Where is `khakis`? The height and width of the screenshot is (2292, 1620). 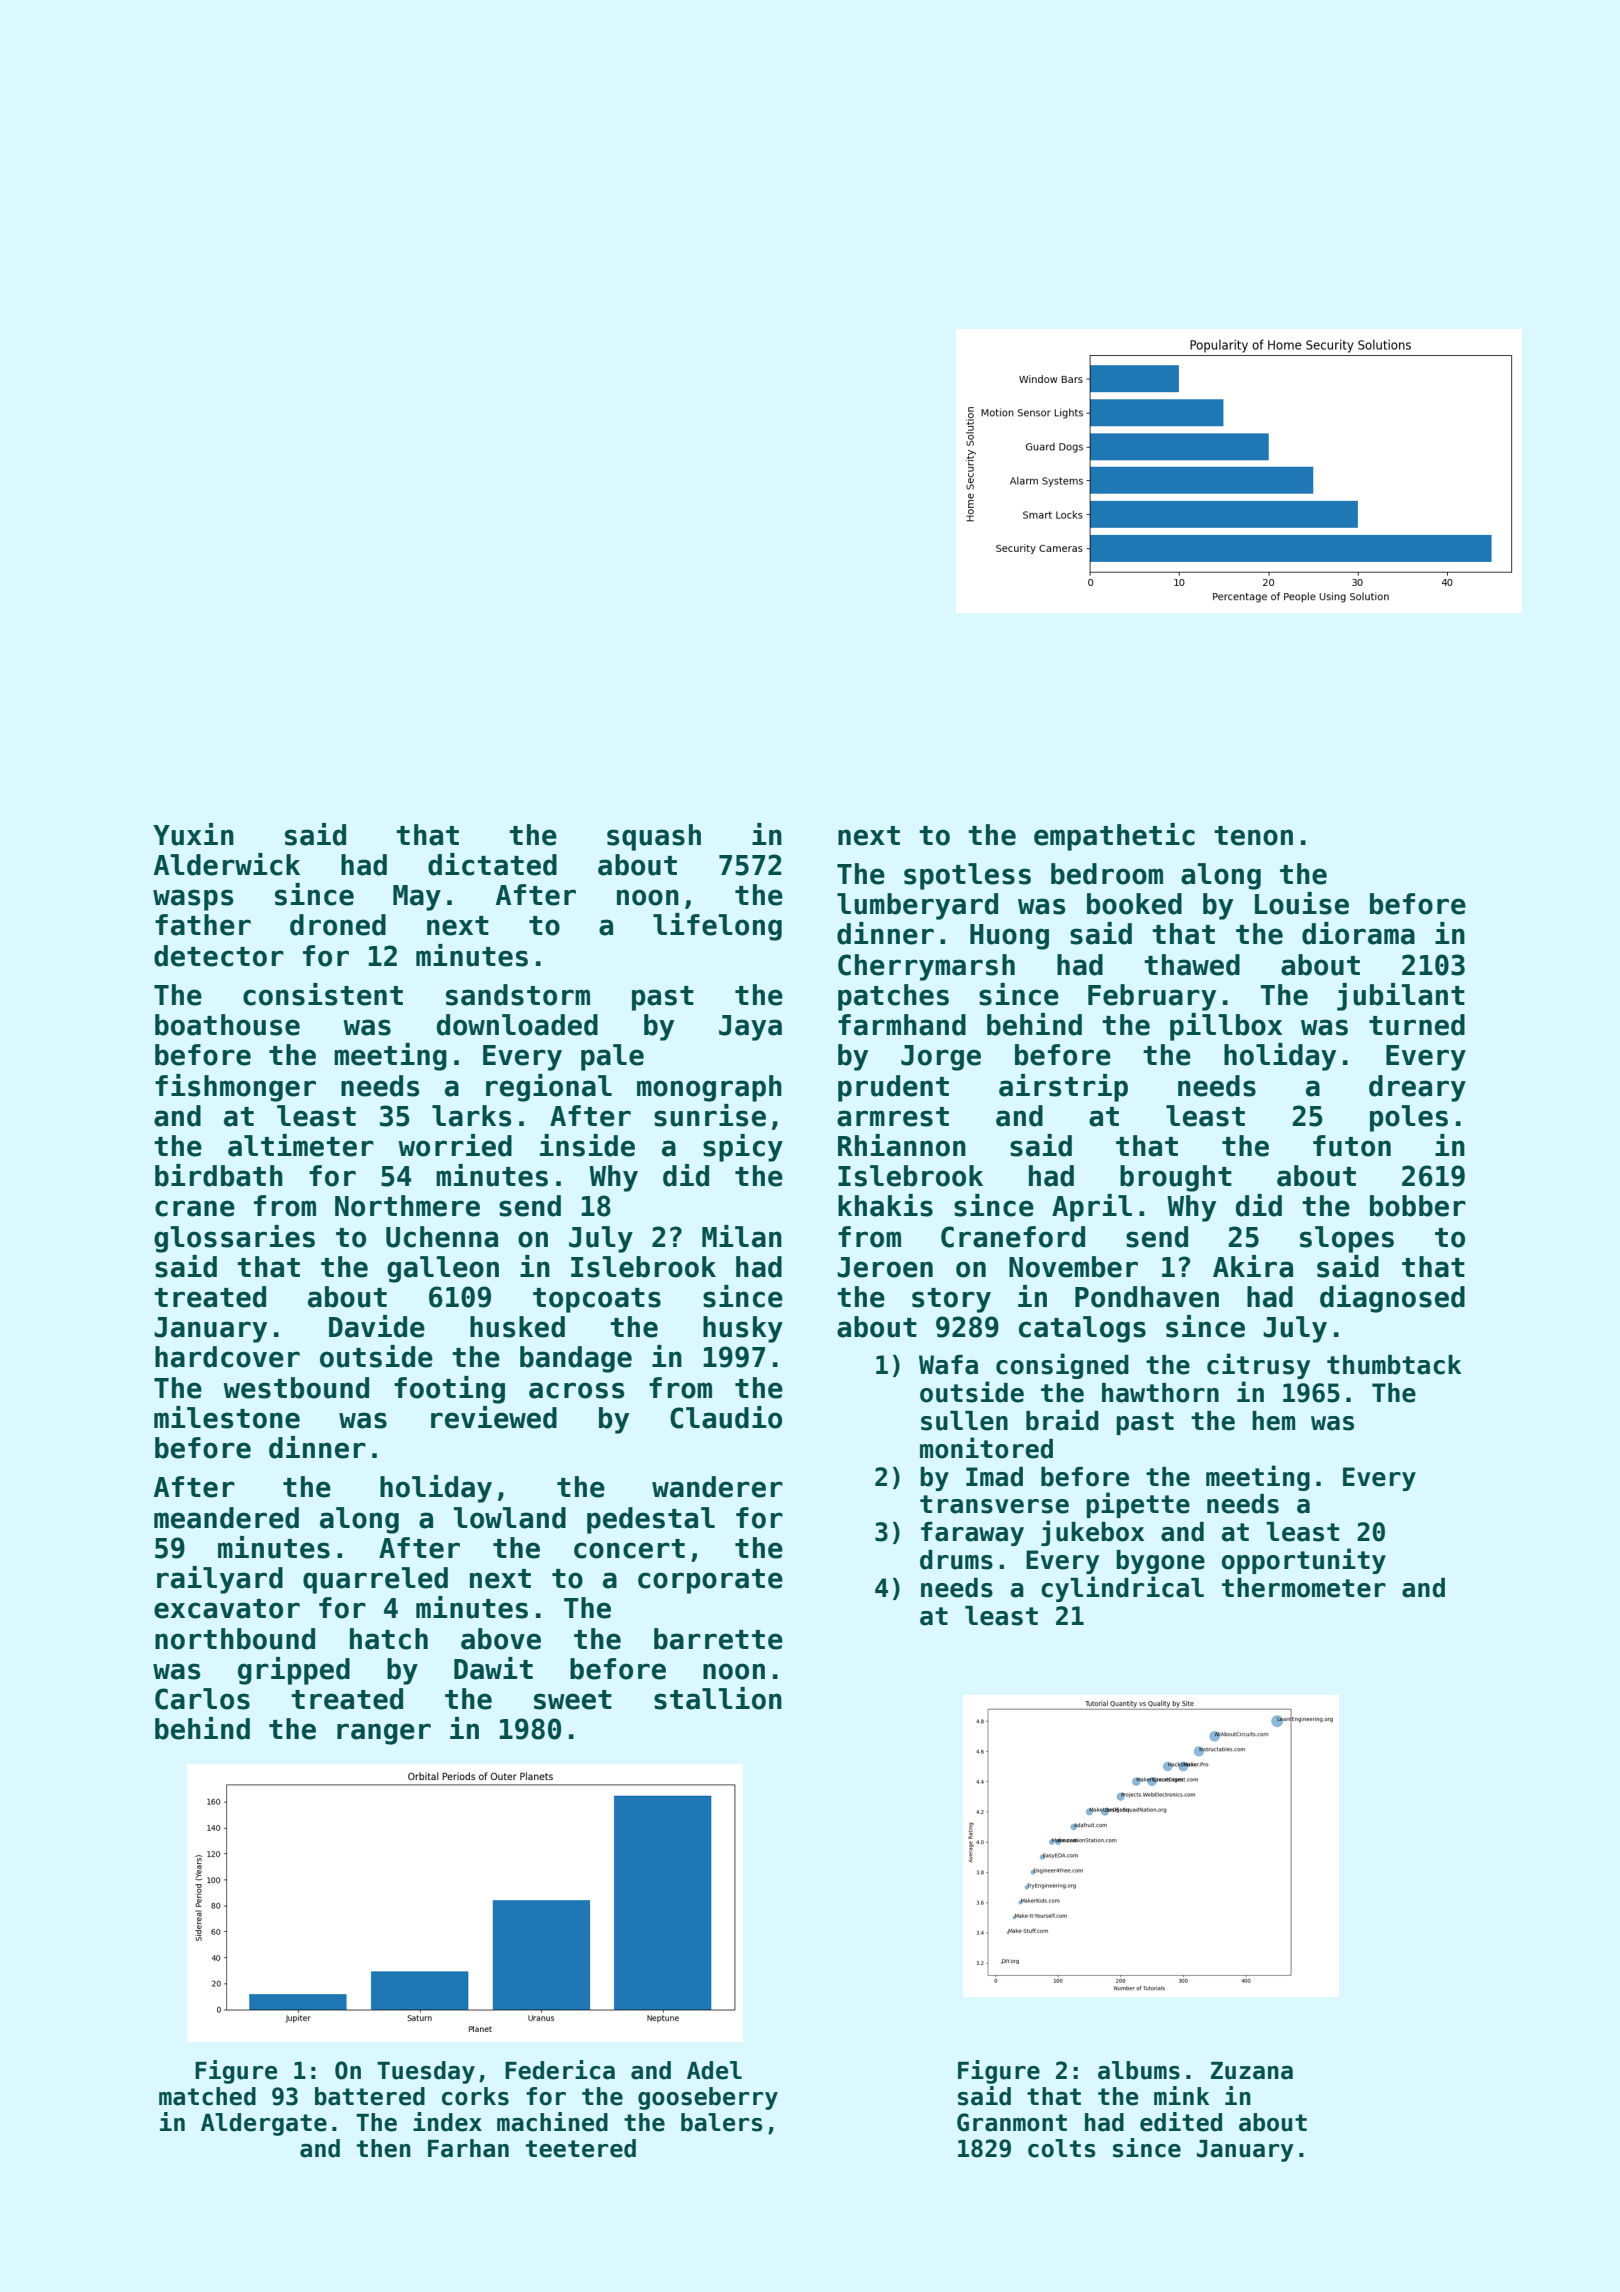
khakis is located at coordinates (885, 1205).
